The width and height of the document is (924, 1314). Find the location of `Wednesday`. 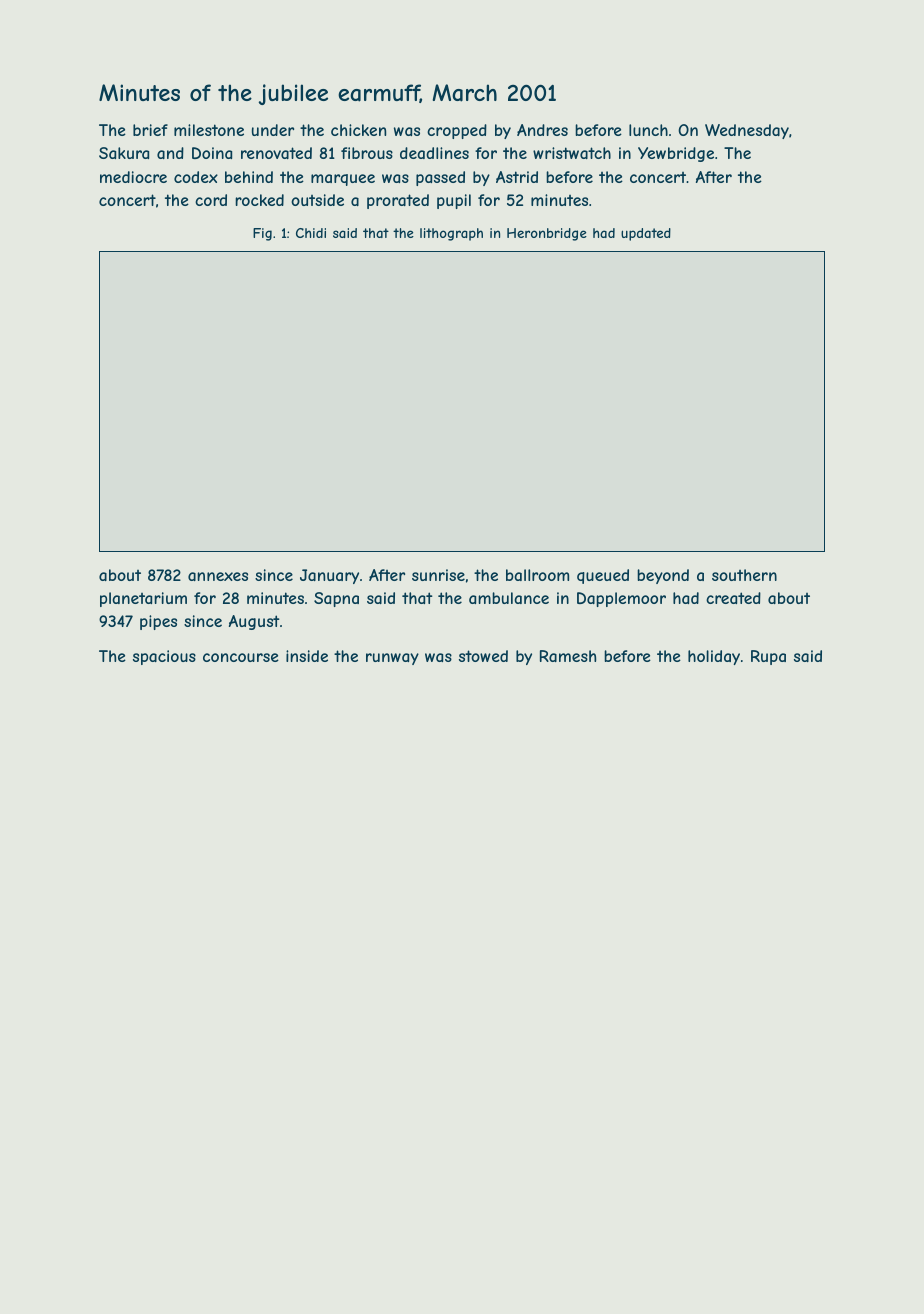

Wednesday is located at coordinates (747, 131).
